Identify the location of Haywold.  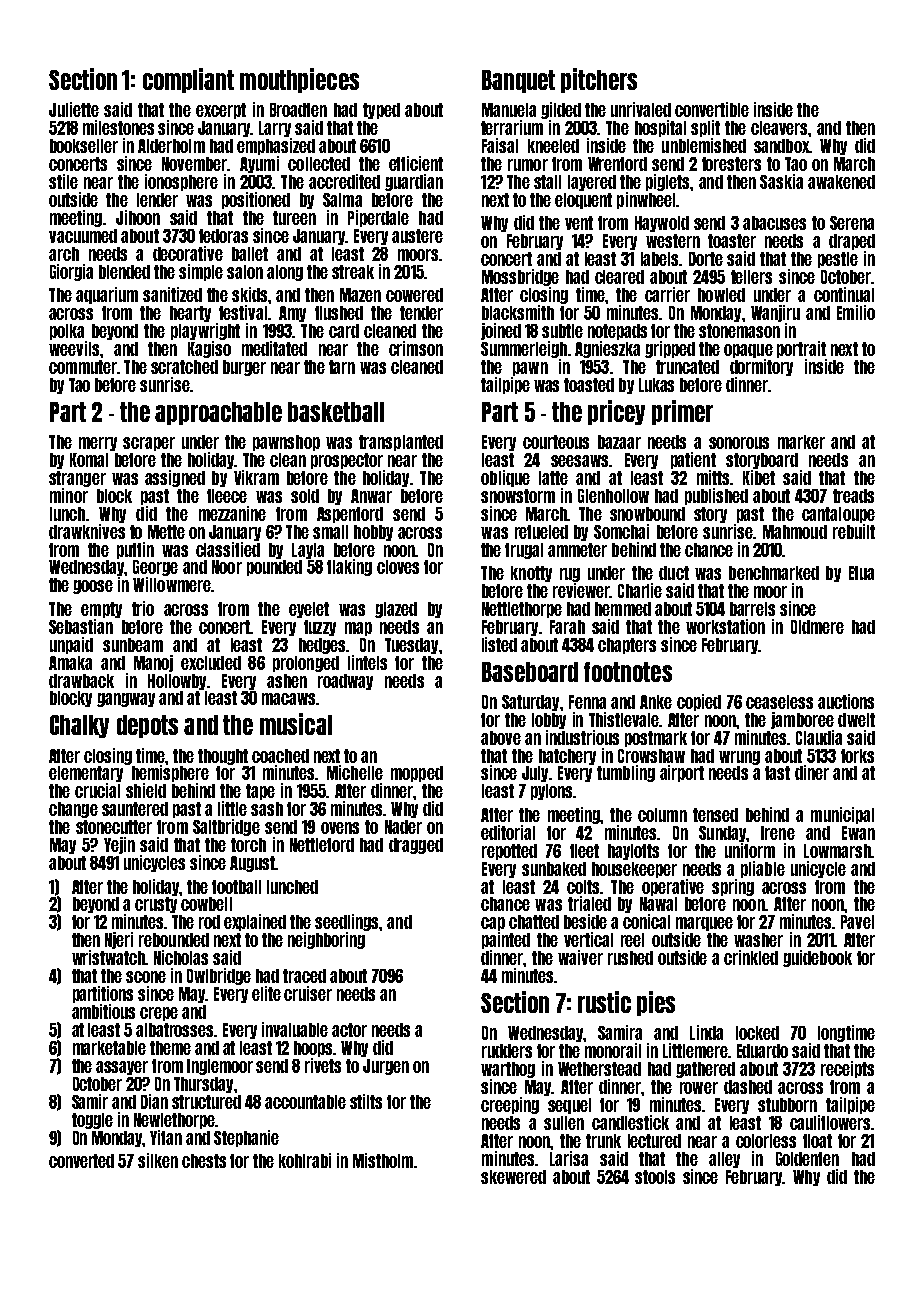
(662, 224).
